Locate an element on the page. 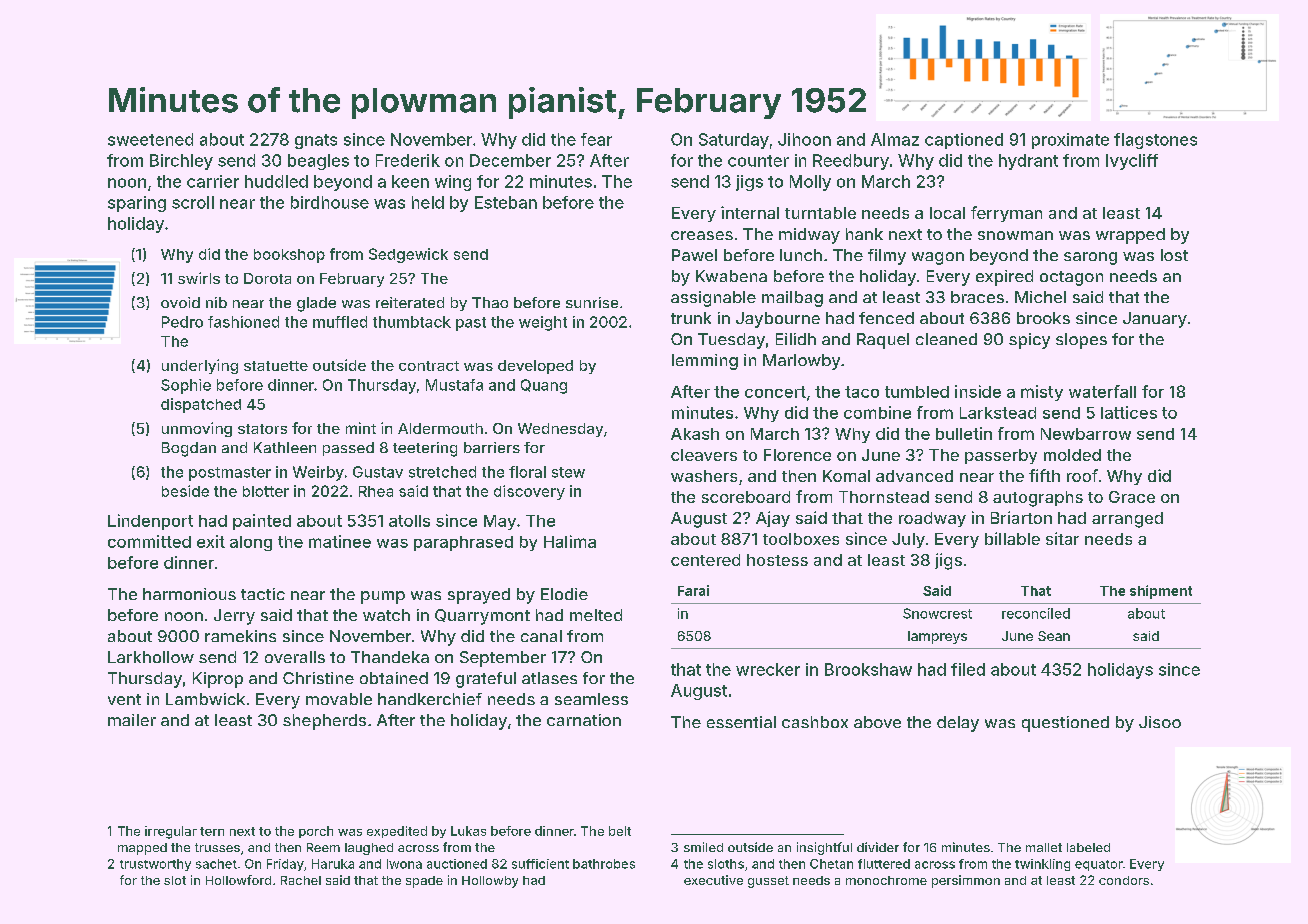  scroll is located at coordinates (193, 202).
